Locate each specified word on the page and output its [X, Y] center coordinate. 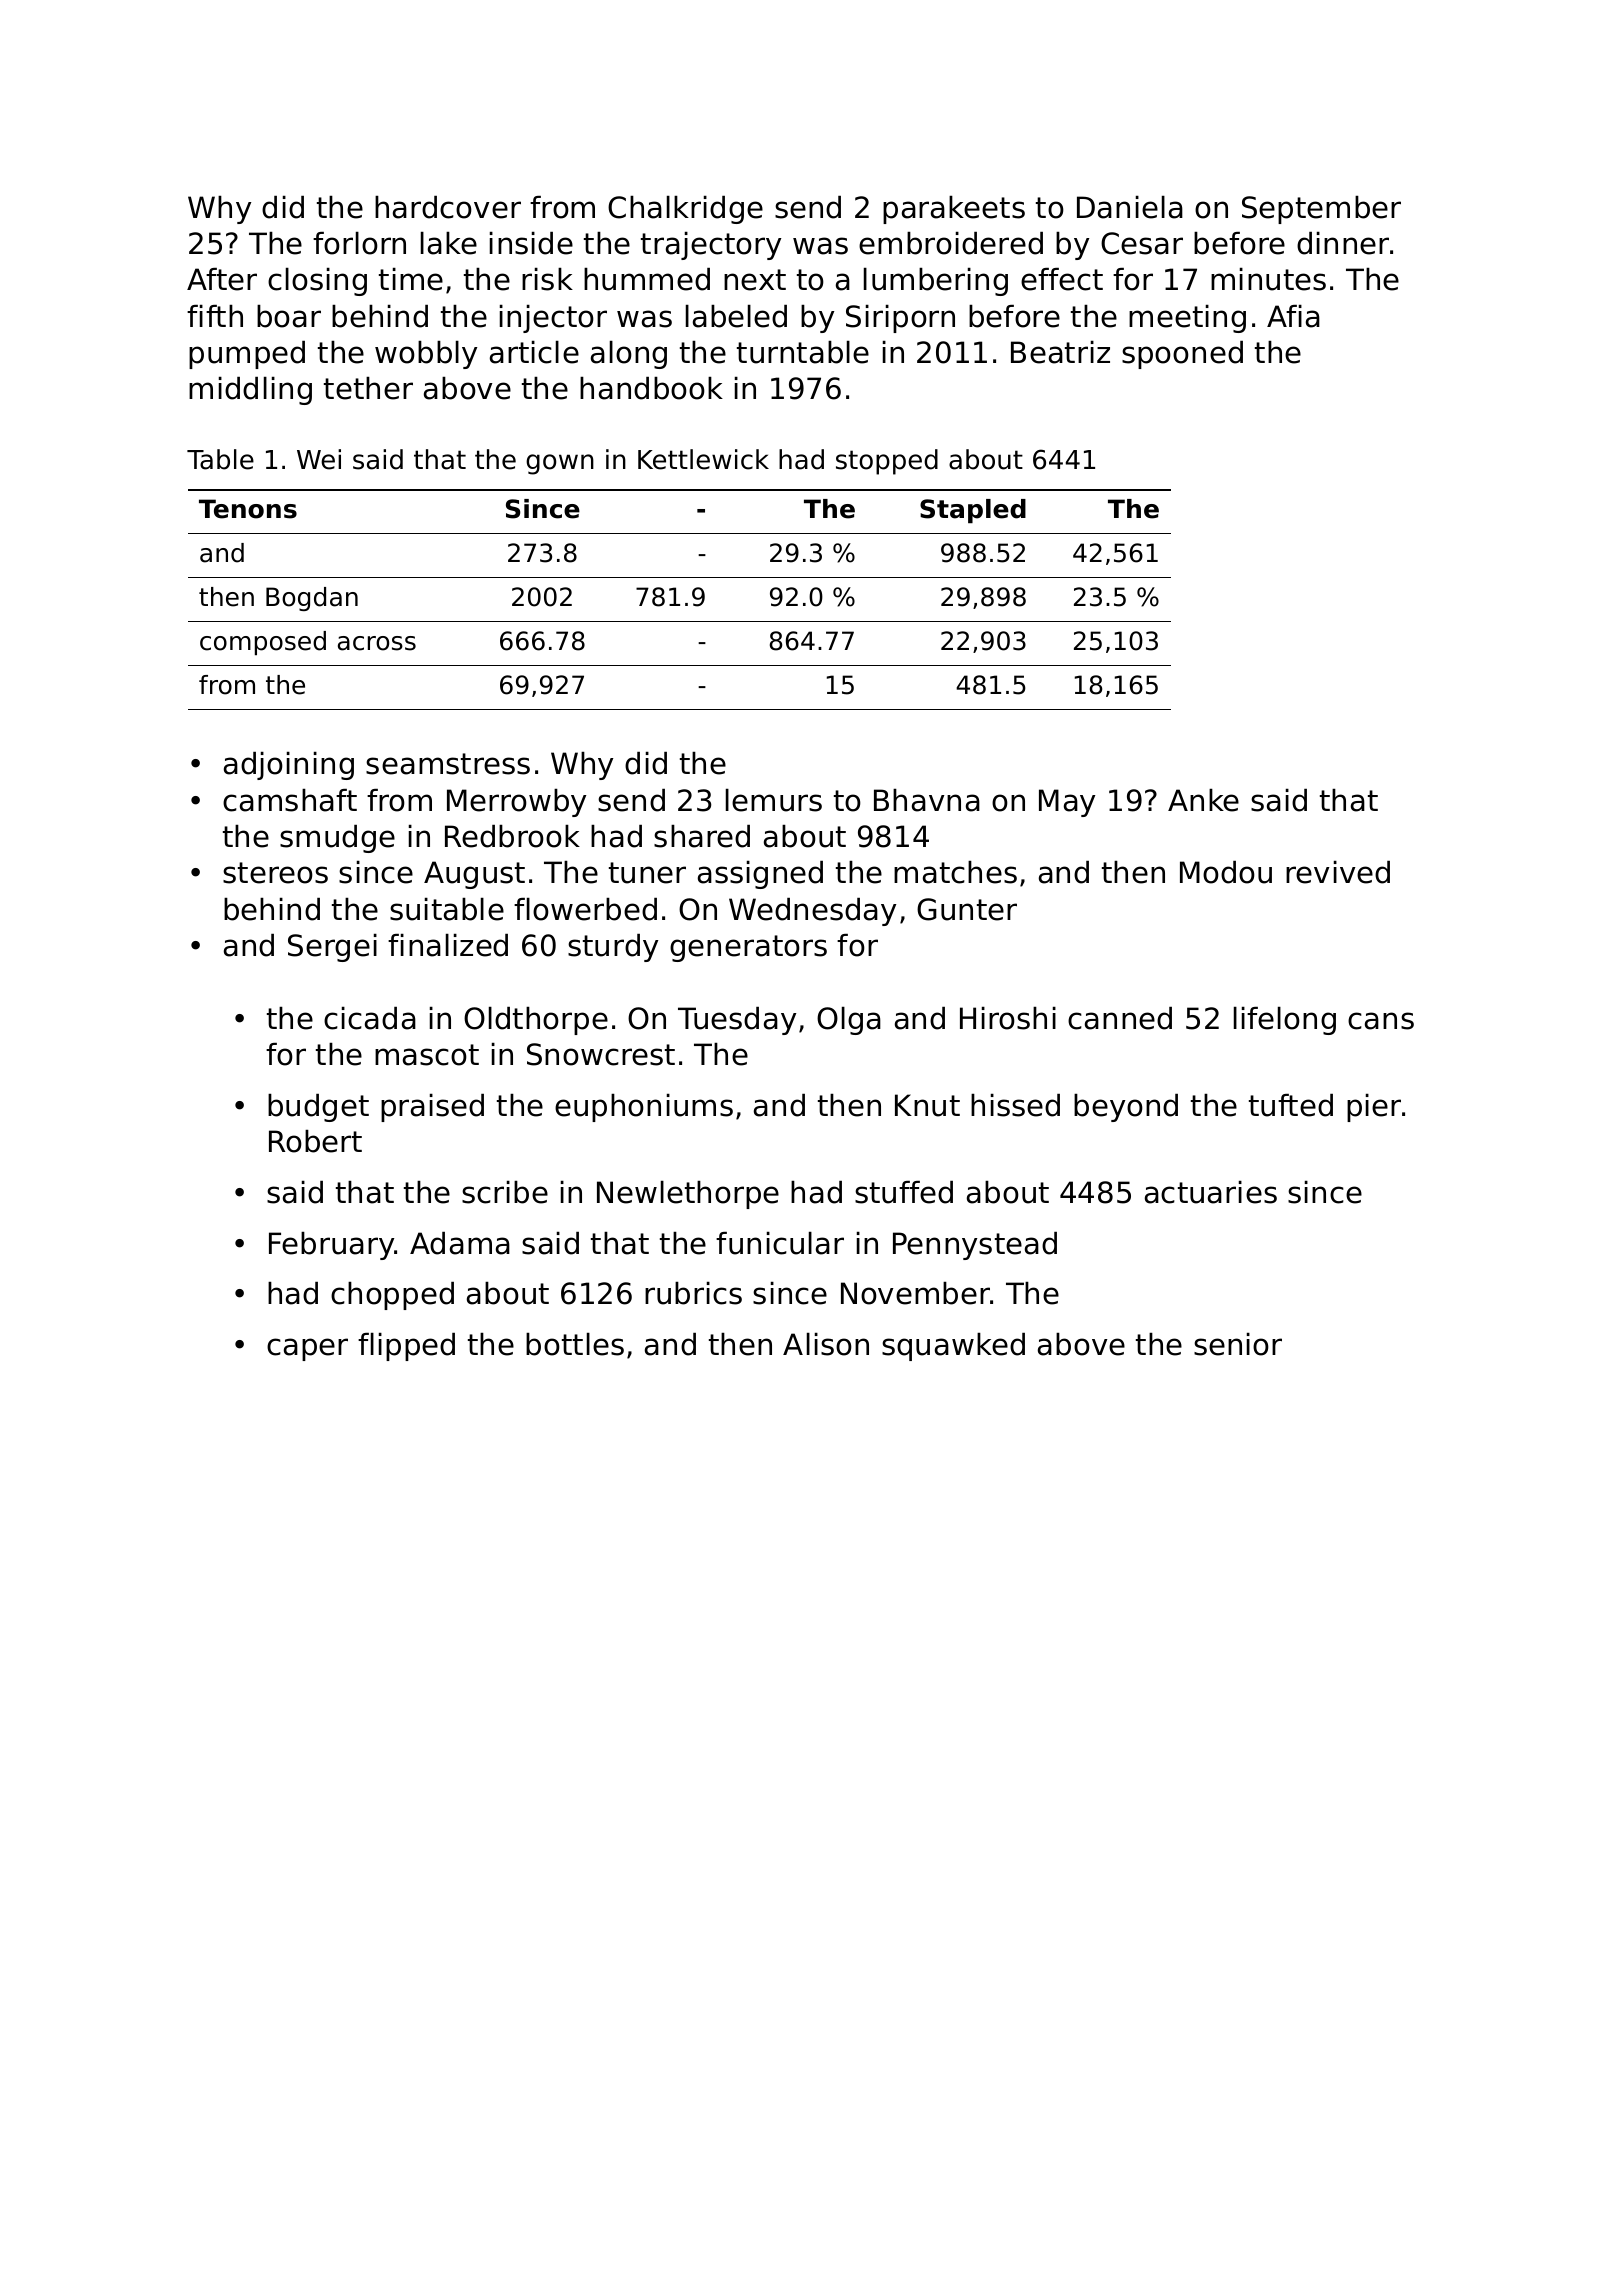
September [1321, 210]
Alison [826, 1344]
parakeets [954, 210]
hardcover [448, 207]
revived [1338, 872]
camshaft [290, 800]
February [332, 1246]
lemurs [774, 800]
